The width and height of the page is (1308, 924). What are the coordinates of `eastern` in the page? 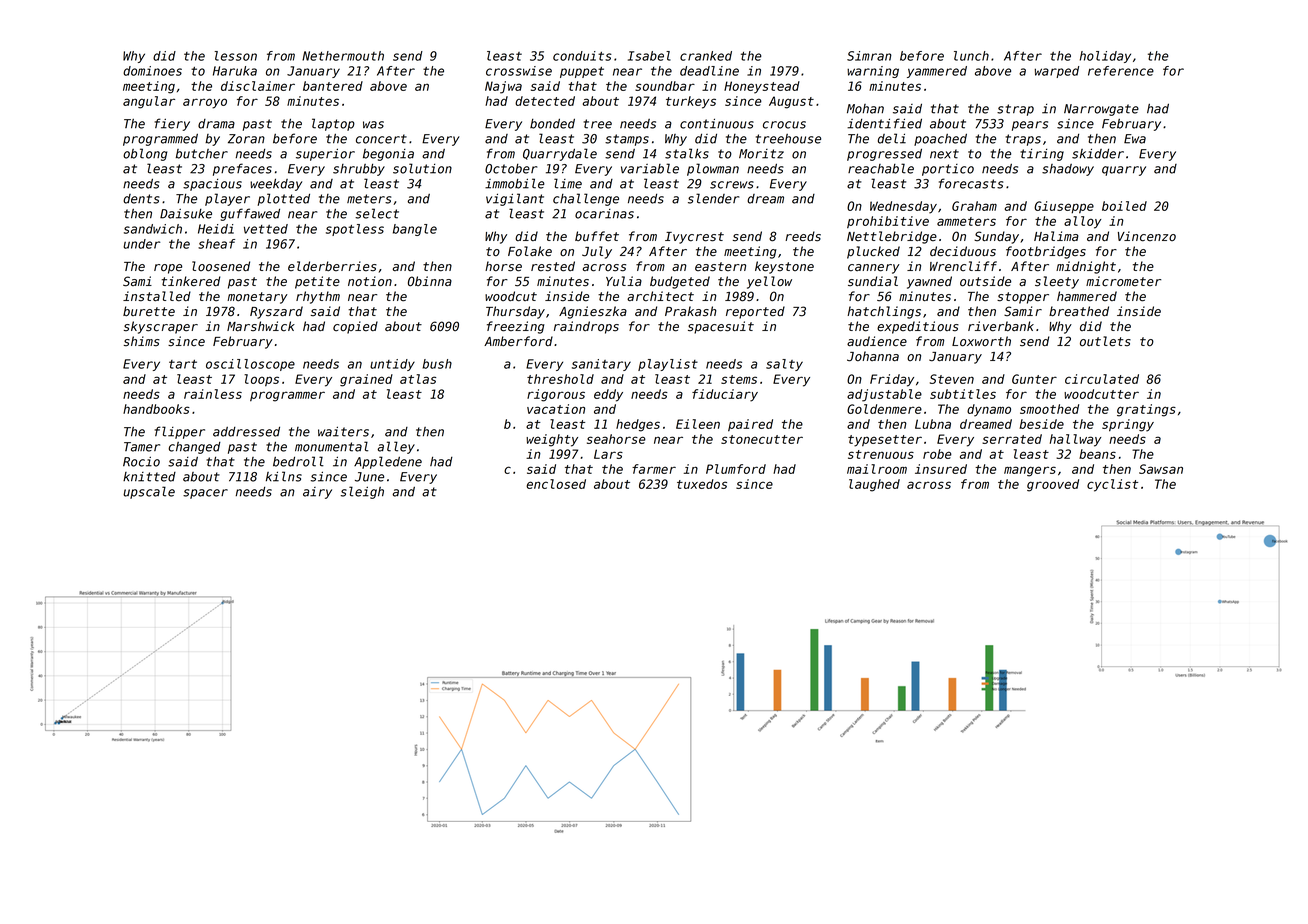 It's located at (720, 267).
